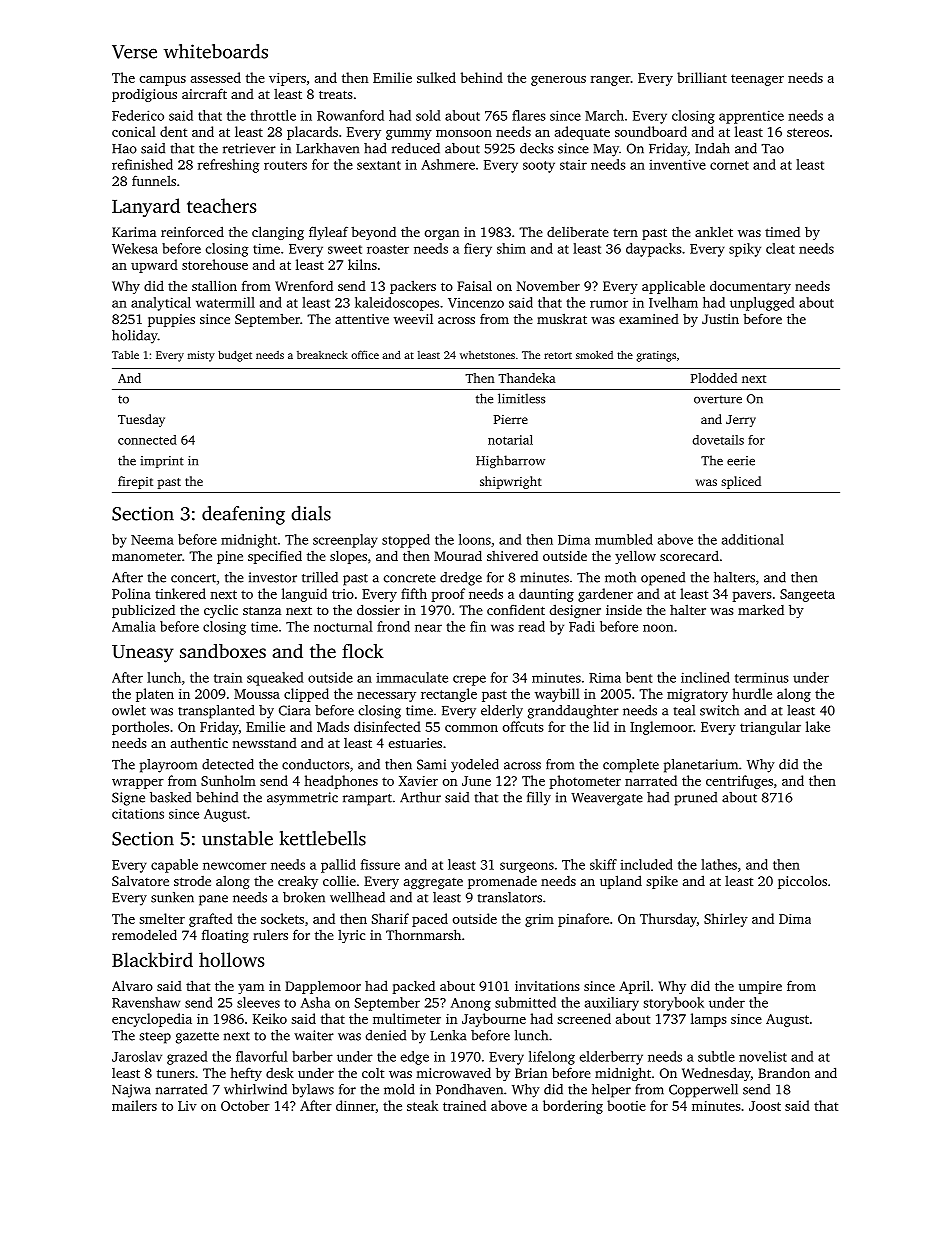 The image size is (952, 1233). What do you see at coordinates (573, 1107) in the screenshot?
I see `bordering` at bounding box center [573, 1107].
